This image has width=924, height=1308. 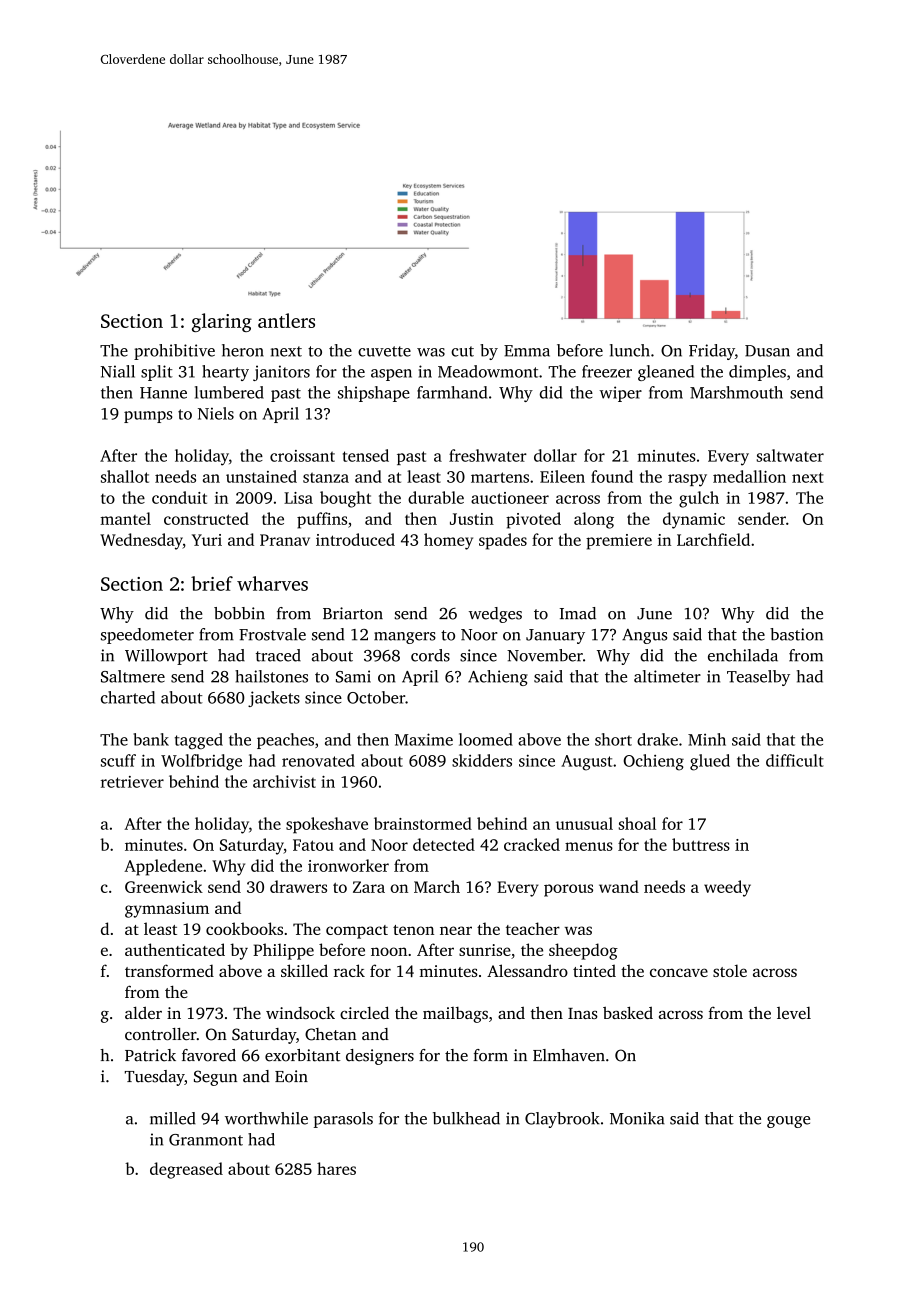 I want to click on enchilada, so click(x=743, y=655).
